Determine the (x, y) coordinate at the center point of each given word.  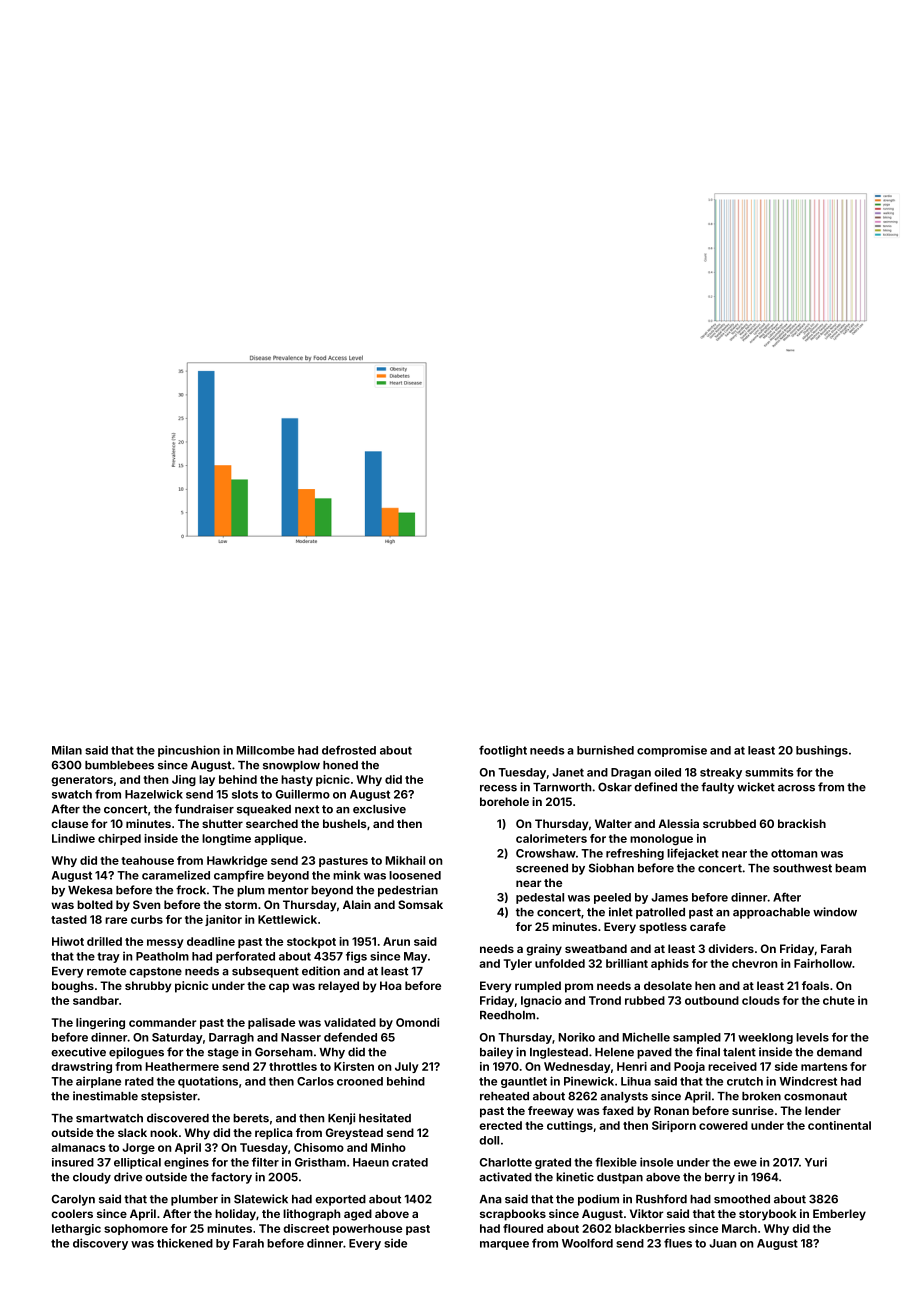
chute (839, 1000)
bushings (822, 751)
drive (128, 1177)
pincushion (189, 751)
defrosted (349, 750)
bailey (496, 1053)
